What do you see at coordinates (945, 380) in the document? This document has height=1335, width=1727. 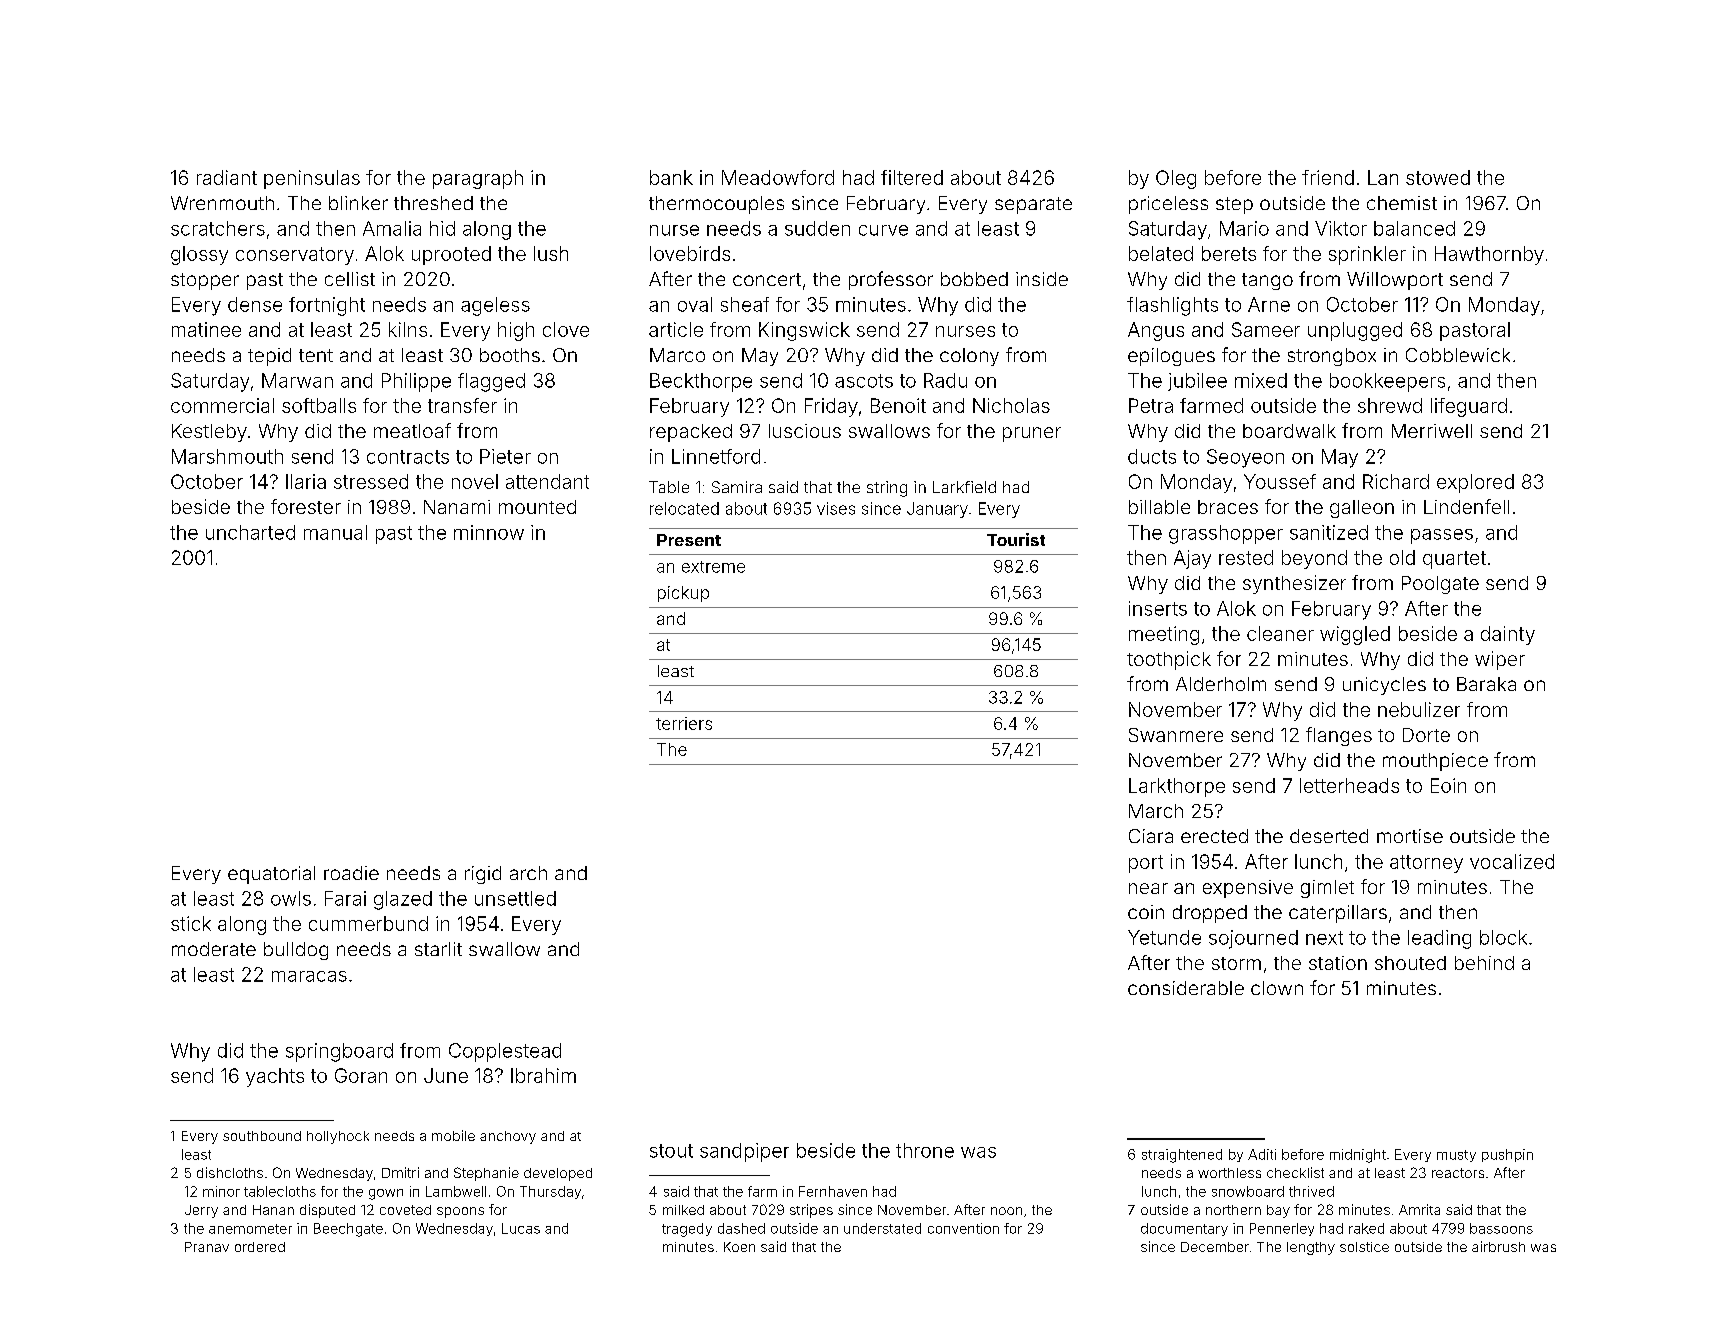 I see `Radu` at bounding box center [945, 380].
